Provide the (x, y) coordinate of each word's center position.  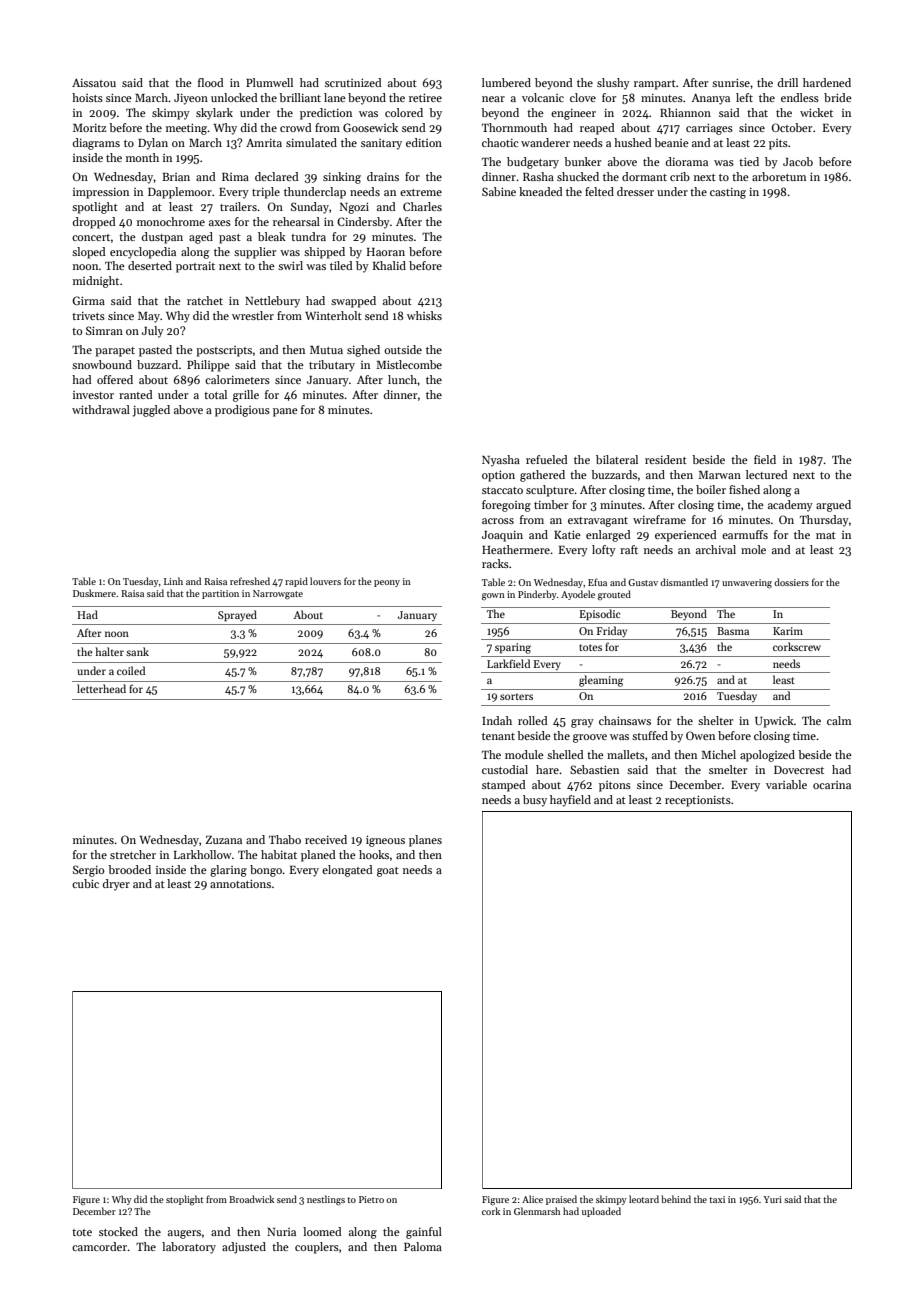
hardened (827, 82)
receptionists (698, 801)
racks (495, 563)
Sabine (499, 191)
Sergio (88, 871)
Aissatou (94, 83)
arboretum (779, 176)
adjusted (244, 1248)
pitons (615, 786)
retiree (425, 97)
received (326, 839)
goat (388, 872)
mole (753, 549)
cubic (85, 883)
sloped (89, 253)
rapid (296, 582)
